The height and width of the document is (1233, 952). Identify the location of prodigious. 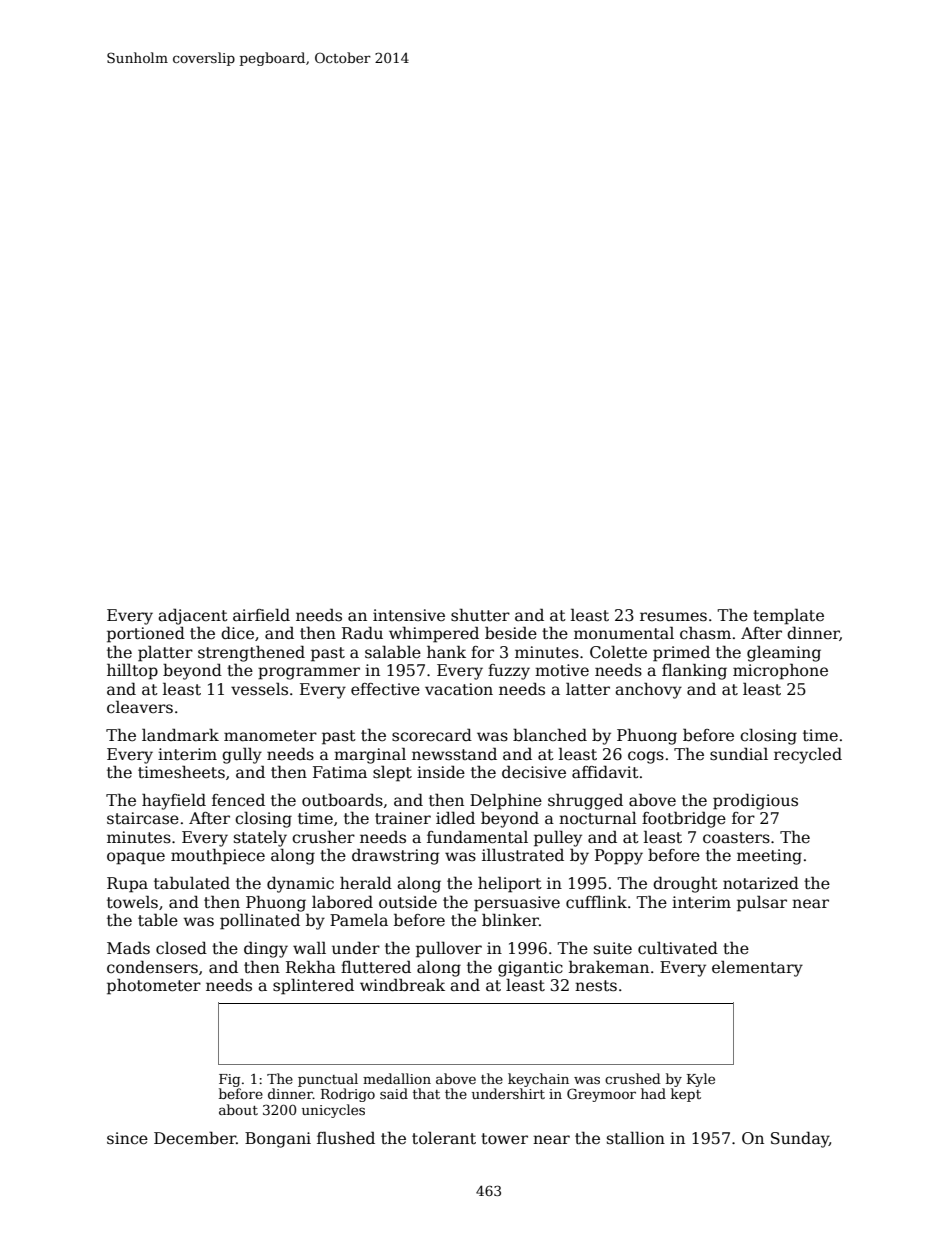
(755, 802).
